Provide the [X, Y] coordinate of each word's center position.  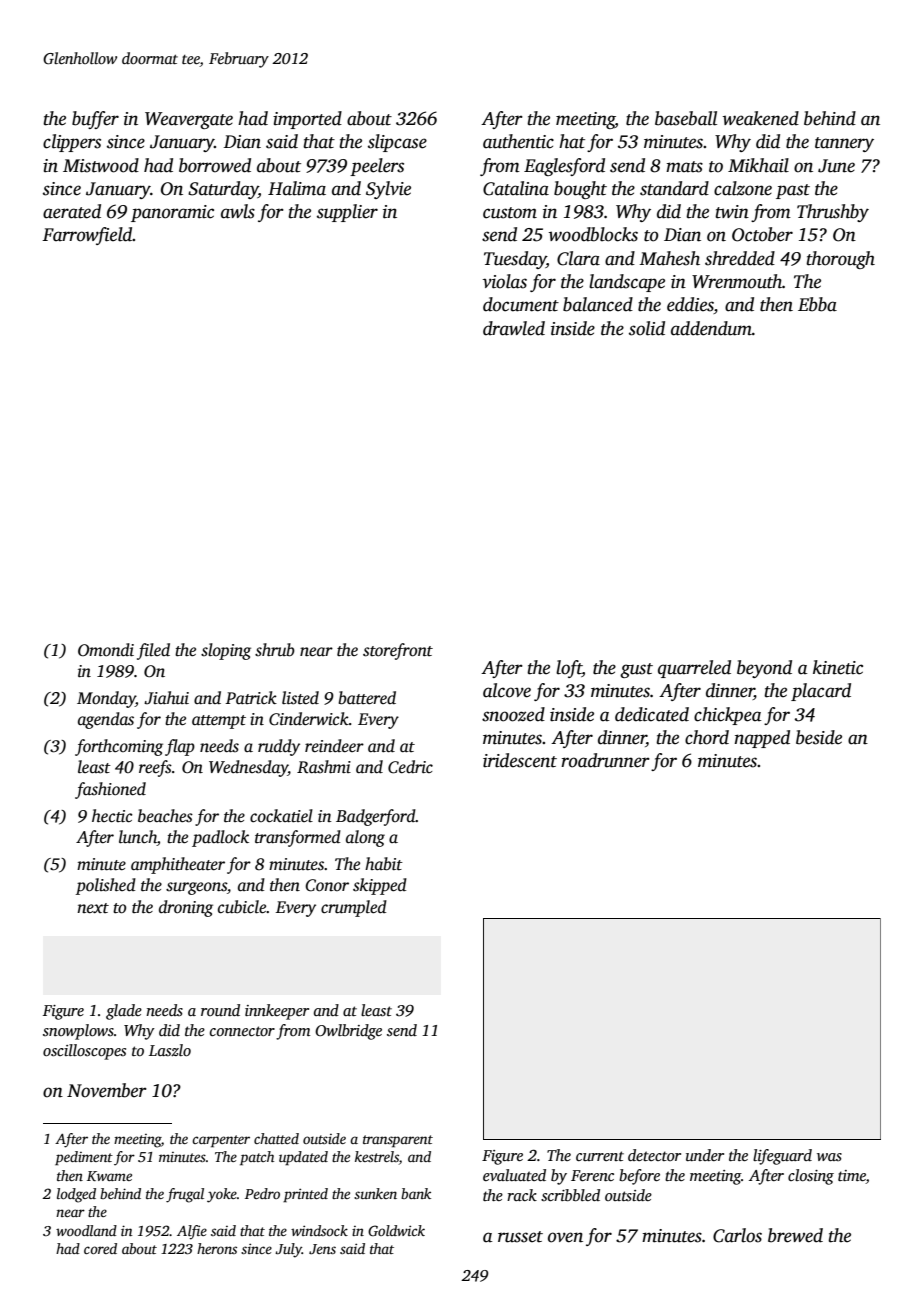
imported [307, 120]
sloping [226, 651]
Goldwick [396, 1230]
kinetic [838, 667]
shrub [275, 650]
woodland [86, 1230]
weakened [761, 118]
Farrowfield [87, 236]
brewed [795, 1235]
